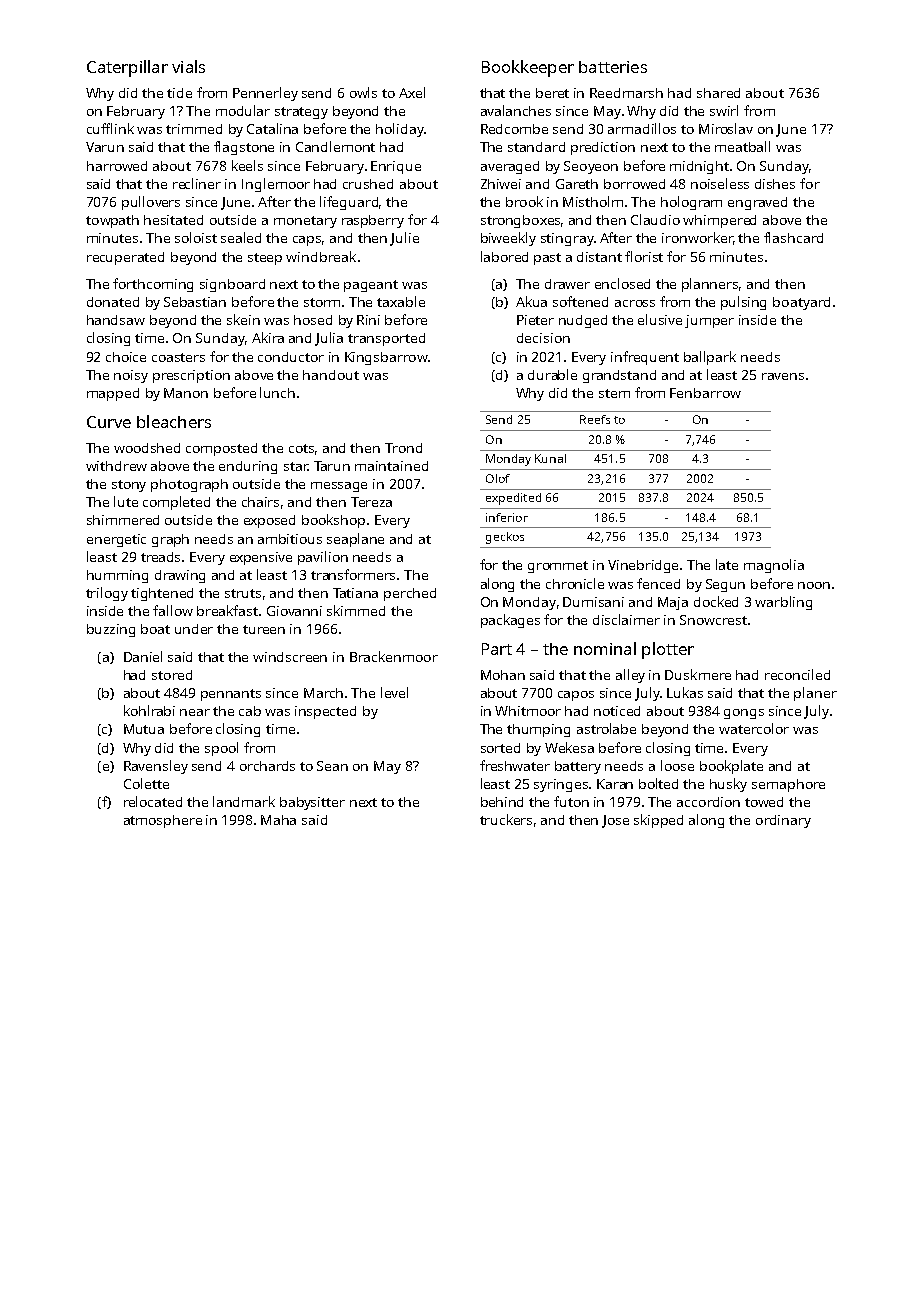  What do you see at coordinates (116, 320) in the screenshot?
I see `handsaw` at bounding box center [116, 320].
